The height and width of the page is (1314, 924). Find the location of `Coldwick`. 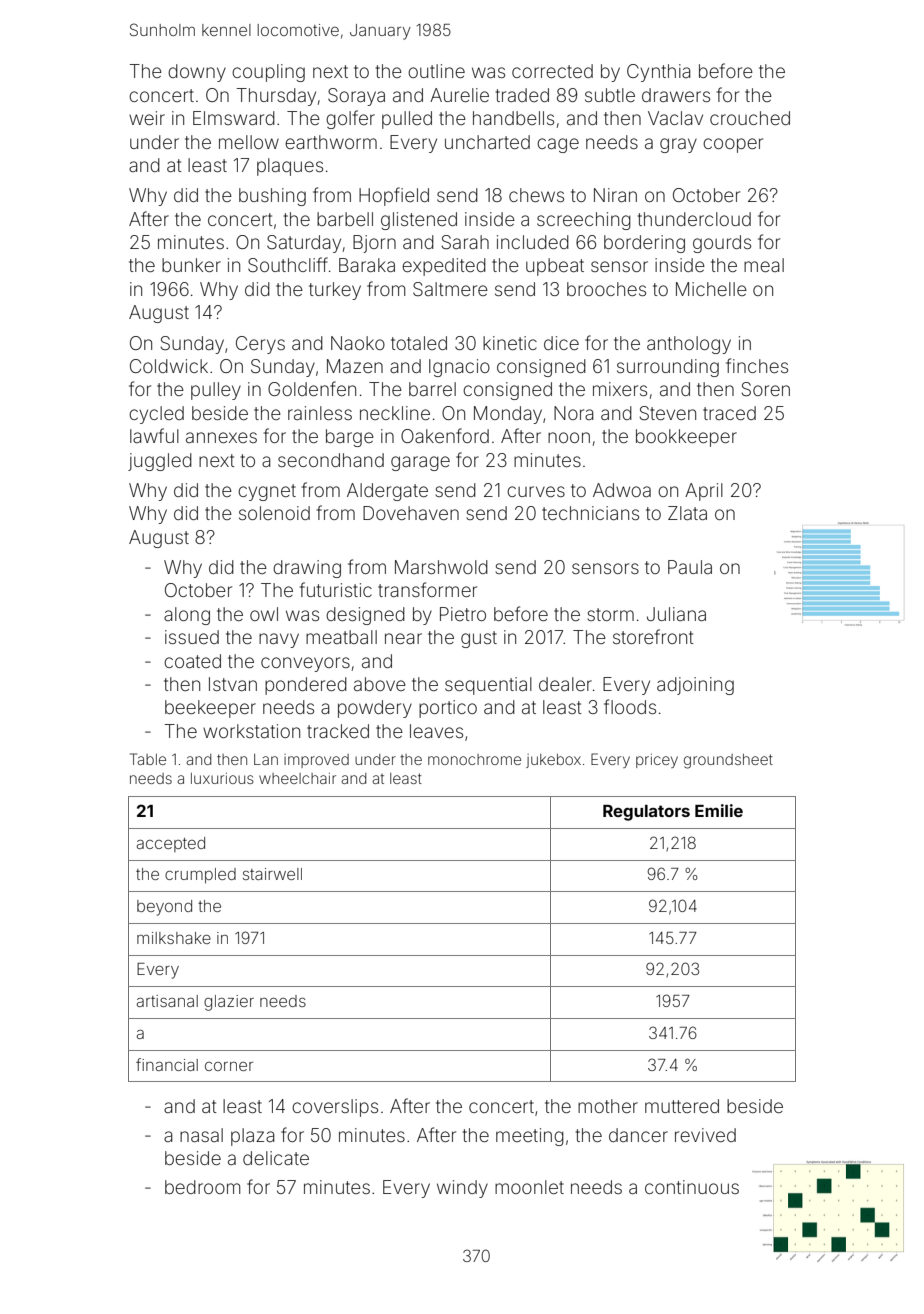

Coldwick is located at coordinates (169, 366).
